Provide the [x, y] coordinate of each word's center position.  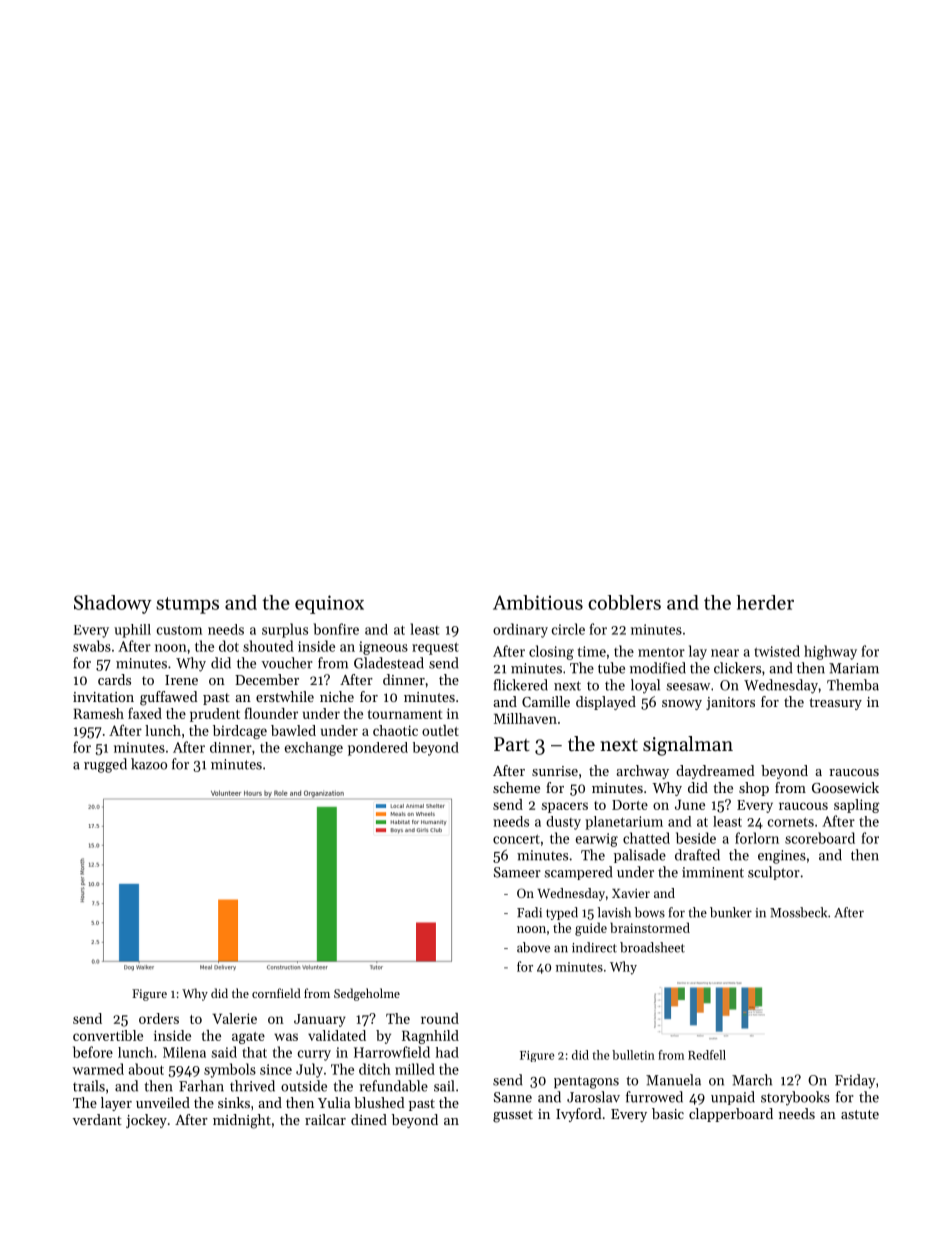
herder [765, 602]
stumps [187, 605]
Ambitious [538, 602]
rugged [105, 765]
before [93, 1052]
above [533, 947]
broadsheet [652, 947]
